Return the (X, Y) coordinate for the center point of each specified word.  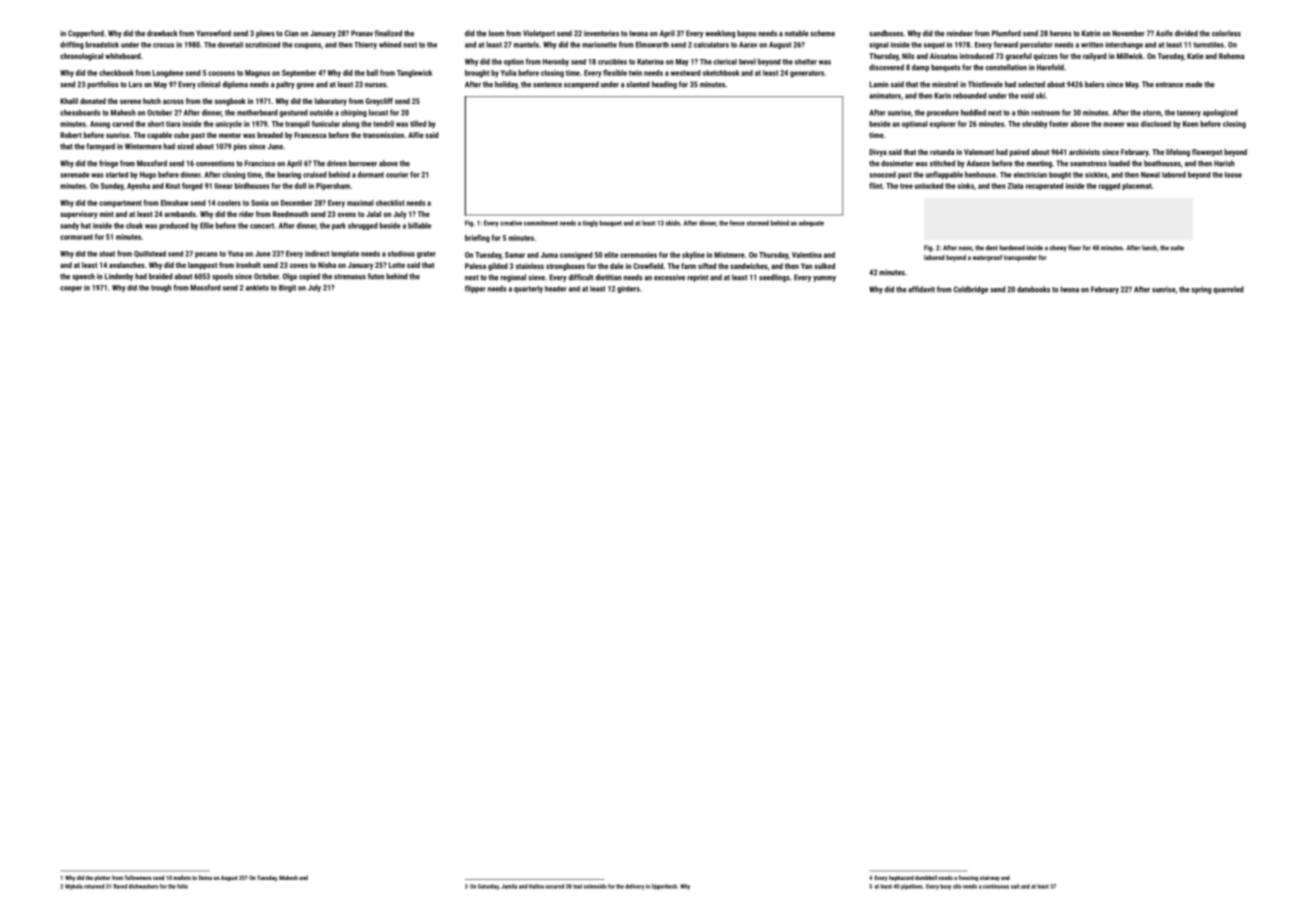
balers (1094, 84)
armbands (180, 214)
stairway (990, 878)
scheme (822, 33)
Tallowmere (138, 877)
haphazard (901, 878)
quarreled (1228, 290)
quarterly (528, 289)
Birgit (287, 288)
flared (120, 886)
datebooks (1033, 289)
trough (161, 288)
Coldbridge (971, 290)
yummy (824, 279)
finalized (388, 33)
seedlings (774, 278)
